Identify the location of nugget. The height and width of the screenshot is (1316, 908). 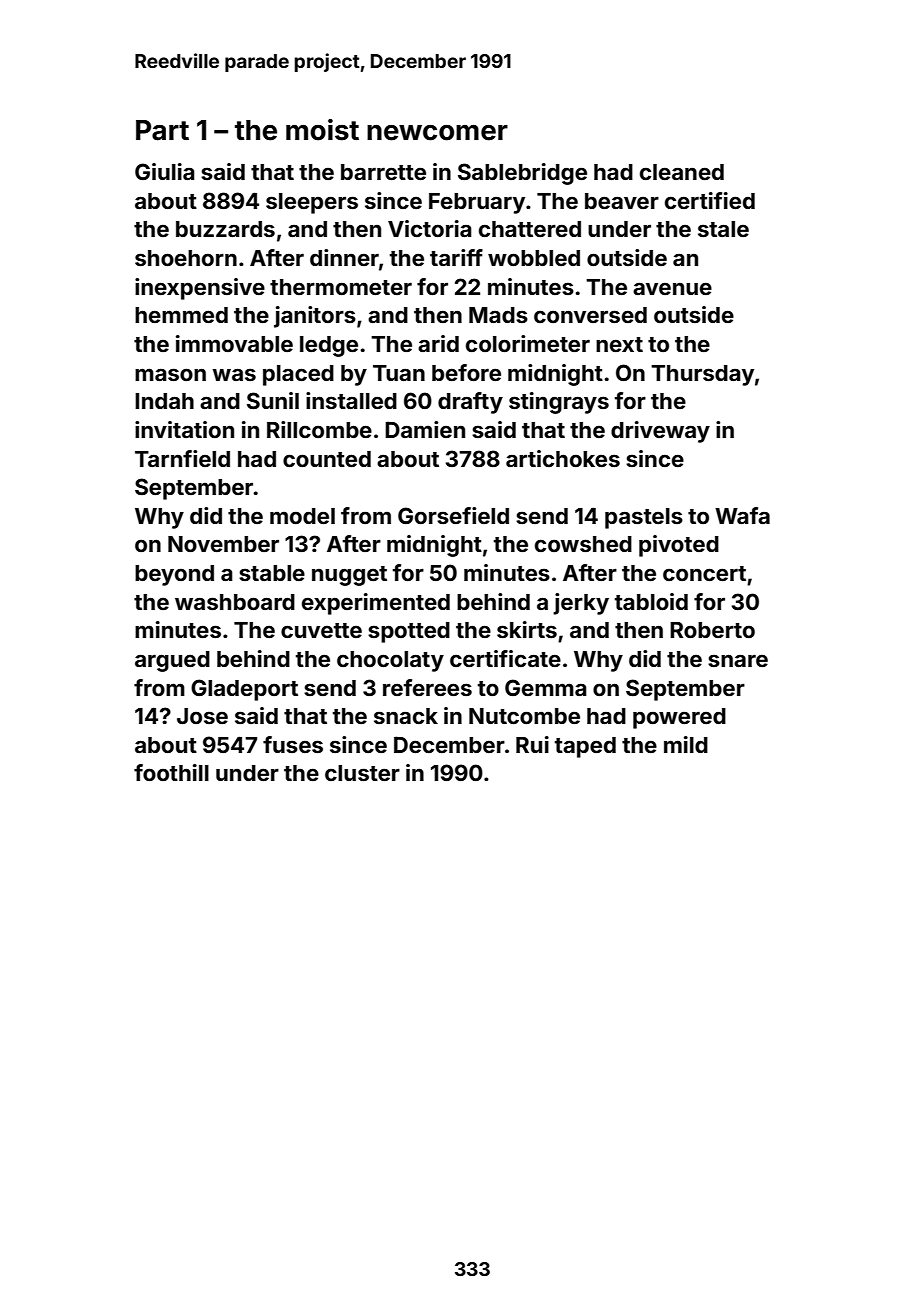
(349, 576).
